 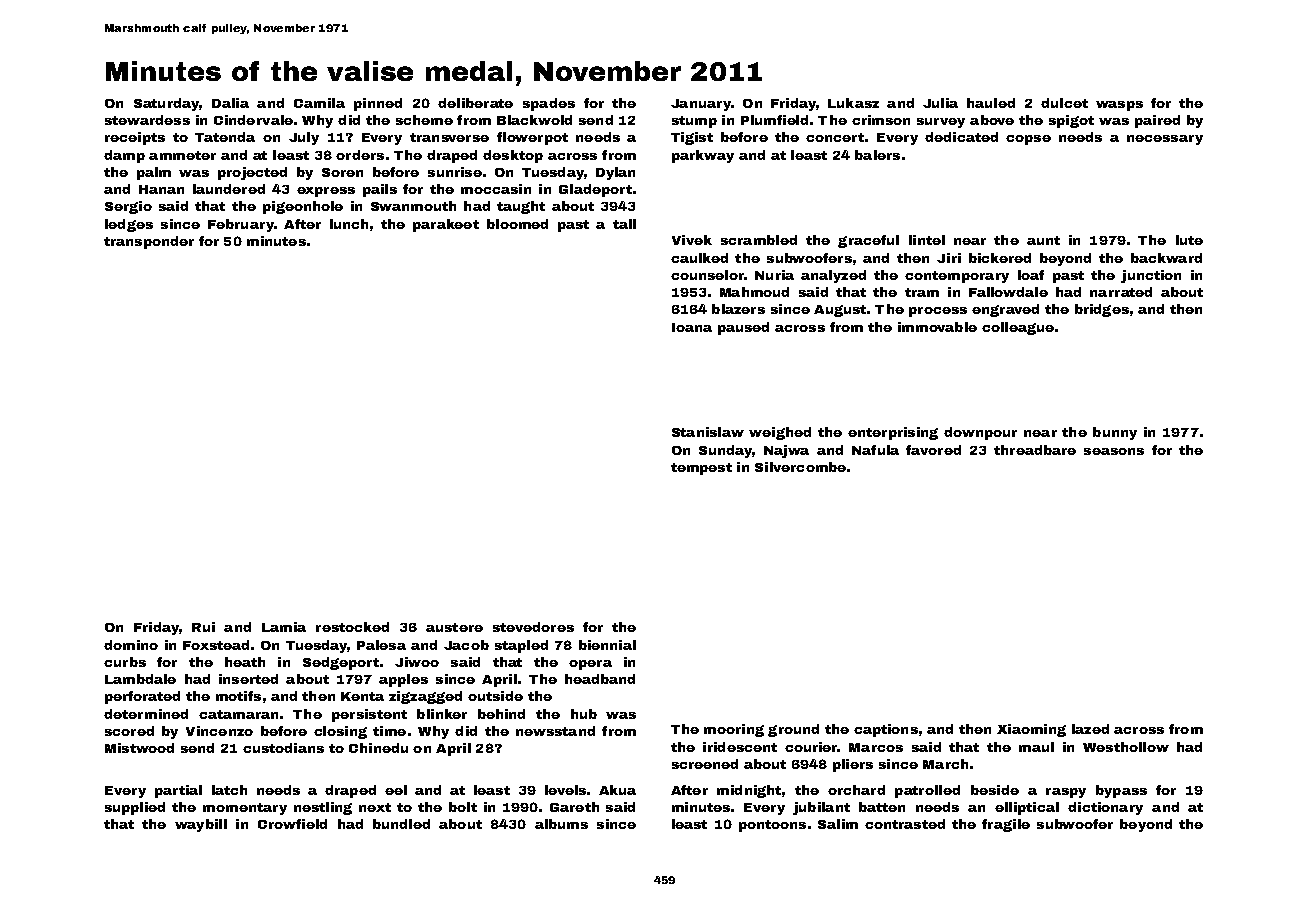 What do you see at coordinates (1114, 451) in the image?
I see `seasons` at bounding box center [1114, 451].
